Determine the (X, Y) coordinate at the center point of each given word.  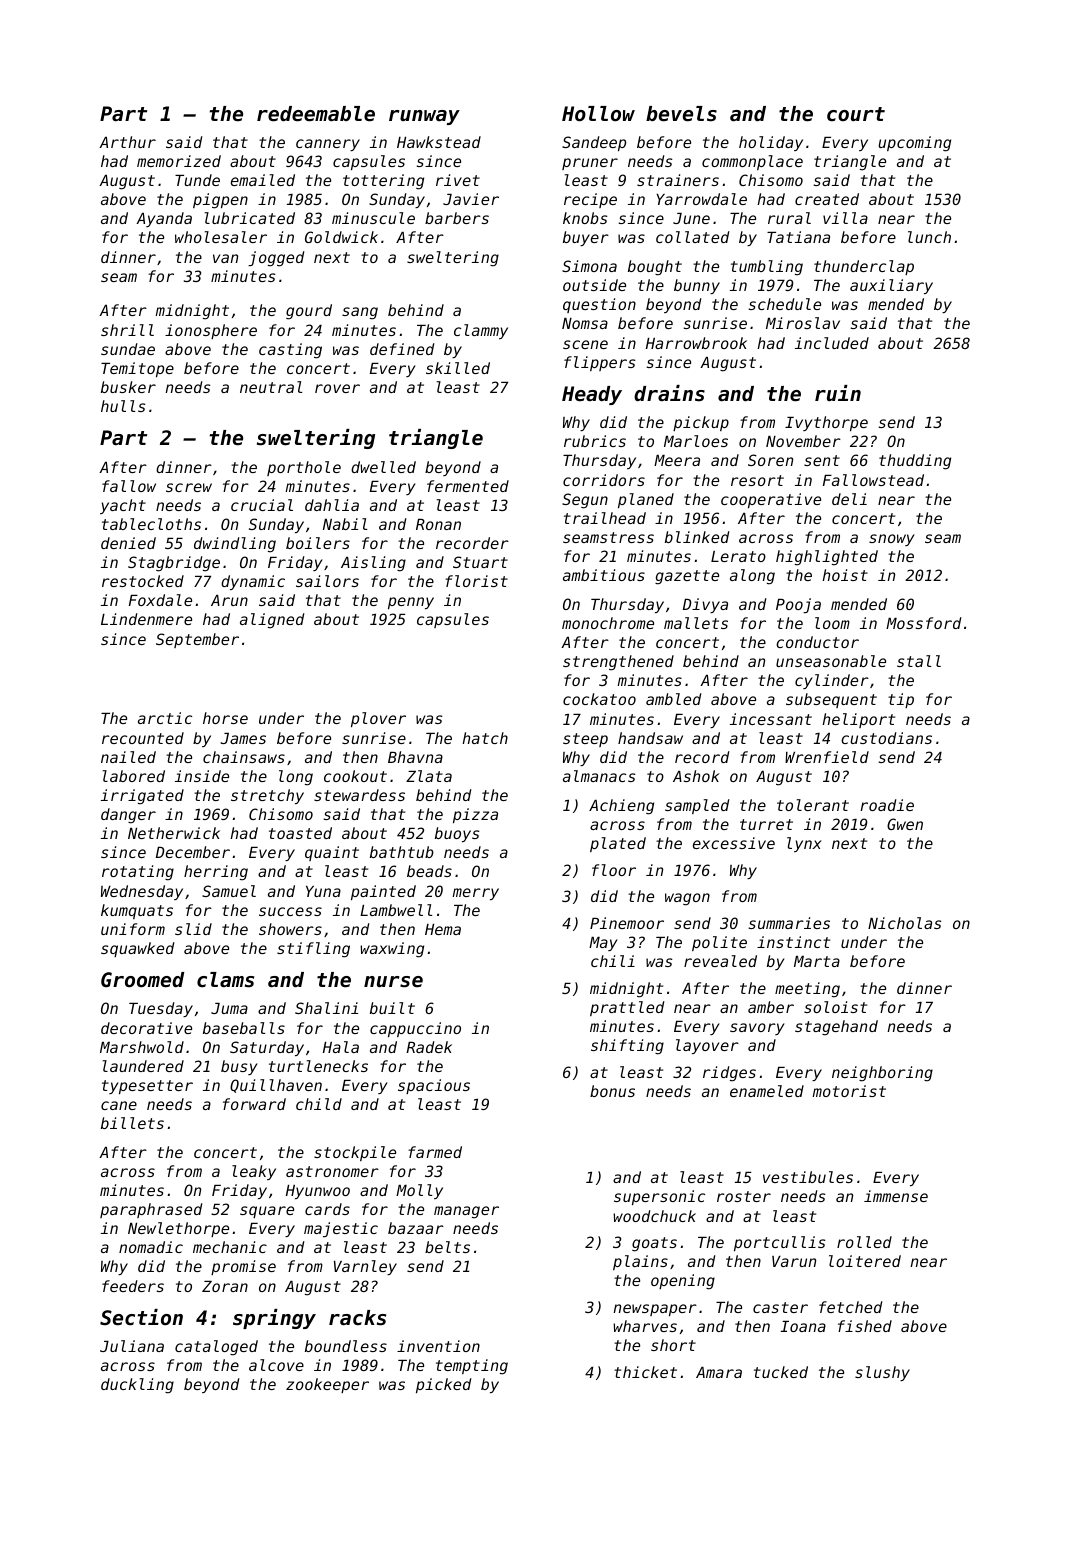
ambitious (604, 575)
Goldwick (341, 237)
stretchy (267, 796)
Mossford (923, 623)
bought (655, 268)
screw (189, 487)
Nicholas (904, 923)
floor (614, 870)
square (267, 1212)
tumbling (767, 268)
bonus (612, 1091)
